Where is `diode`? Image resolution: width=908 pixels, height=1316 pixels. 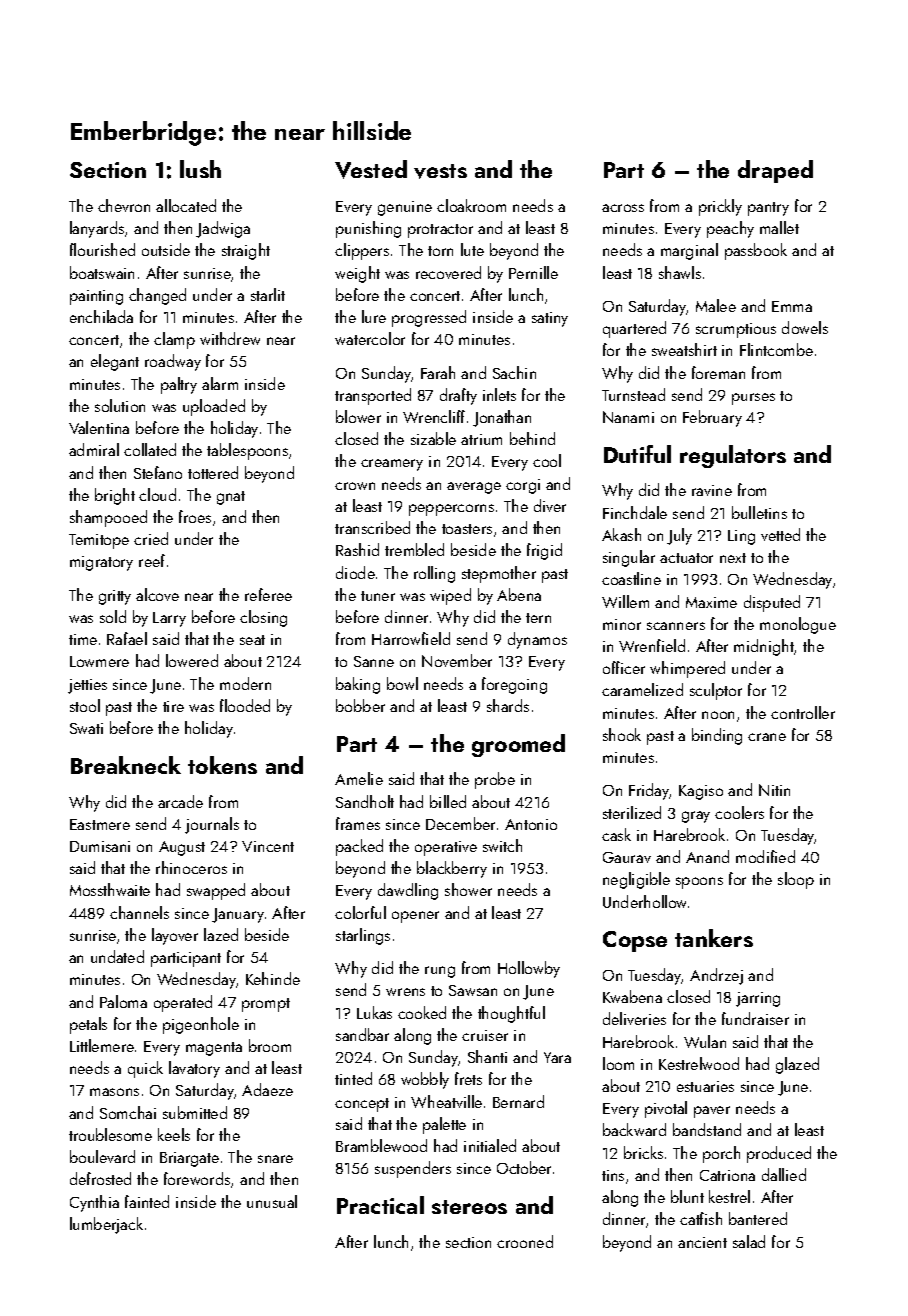
diode is located at coordinates (355, 572).
